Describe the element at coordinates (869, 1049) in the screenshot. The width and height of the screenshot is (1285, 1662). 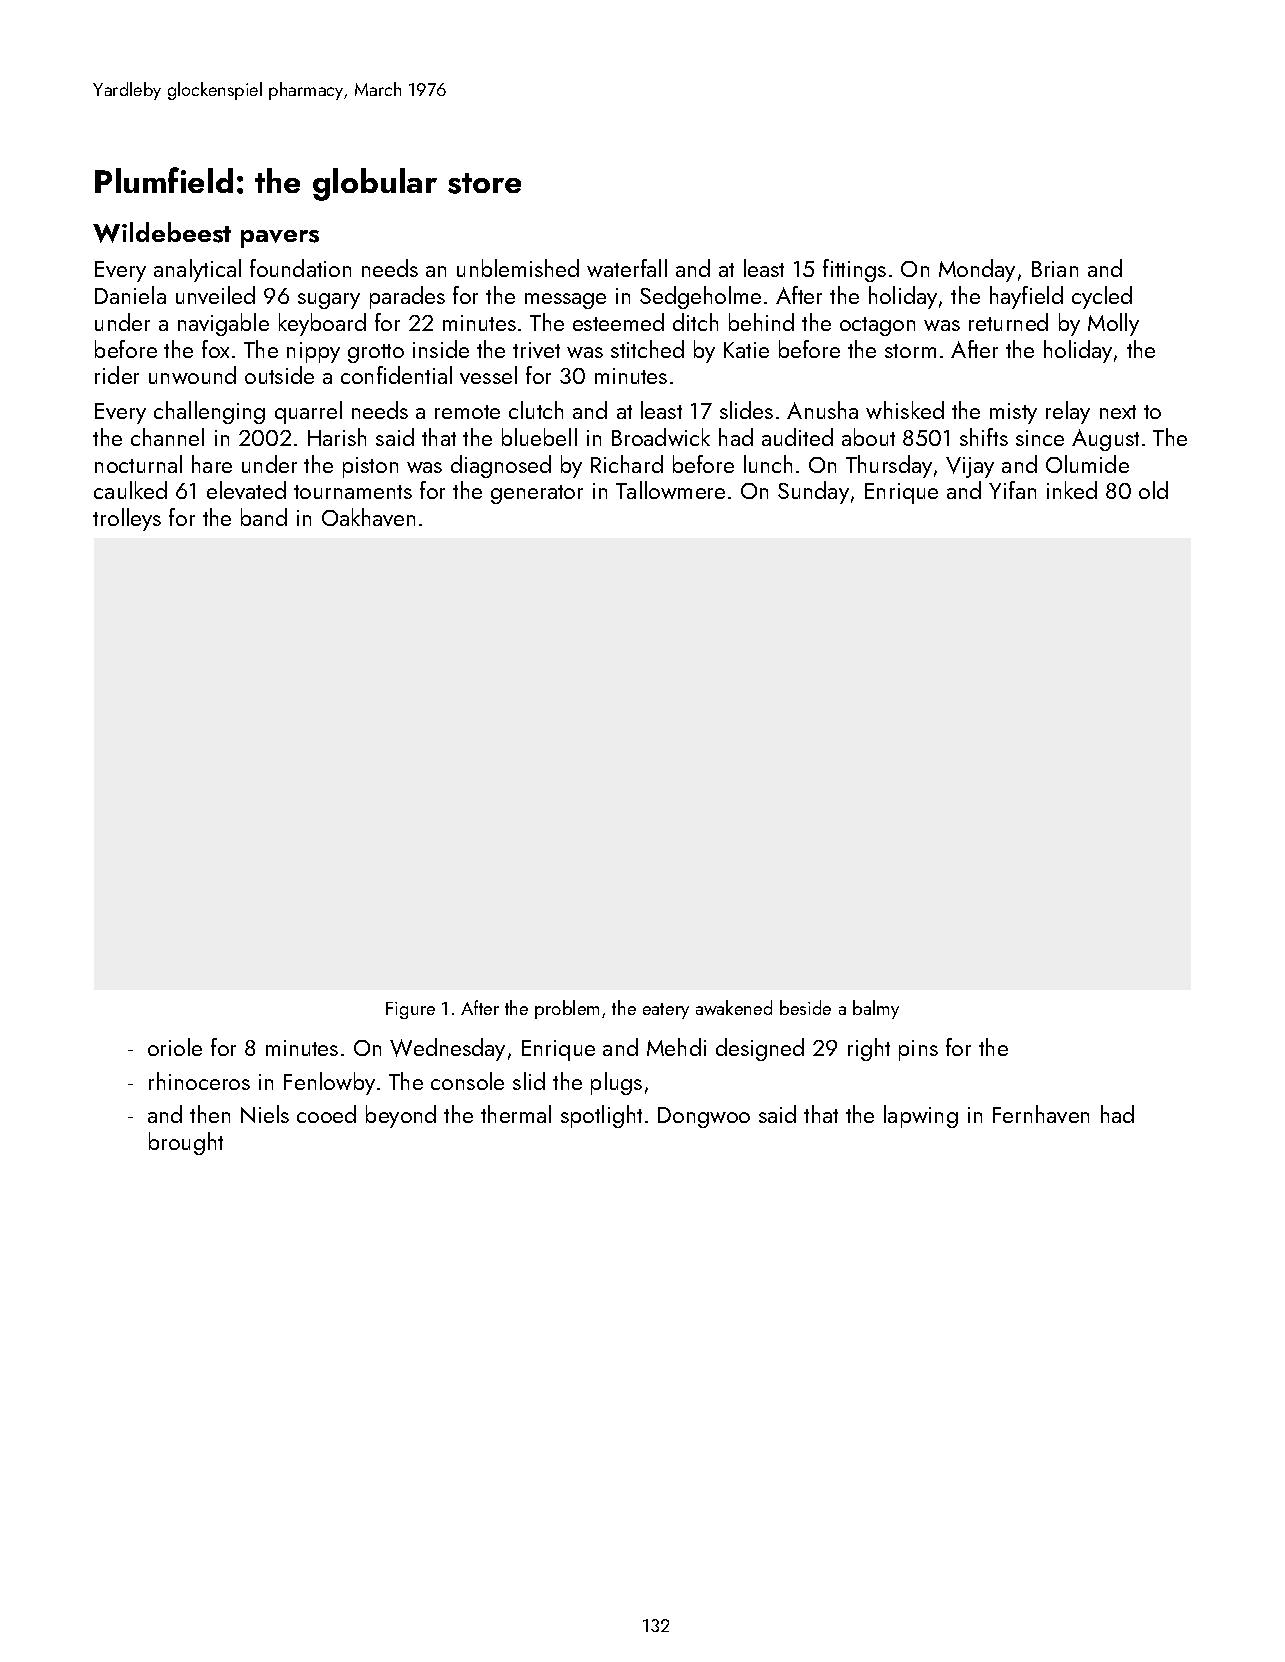
I see `right` at that location.
